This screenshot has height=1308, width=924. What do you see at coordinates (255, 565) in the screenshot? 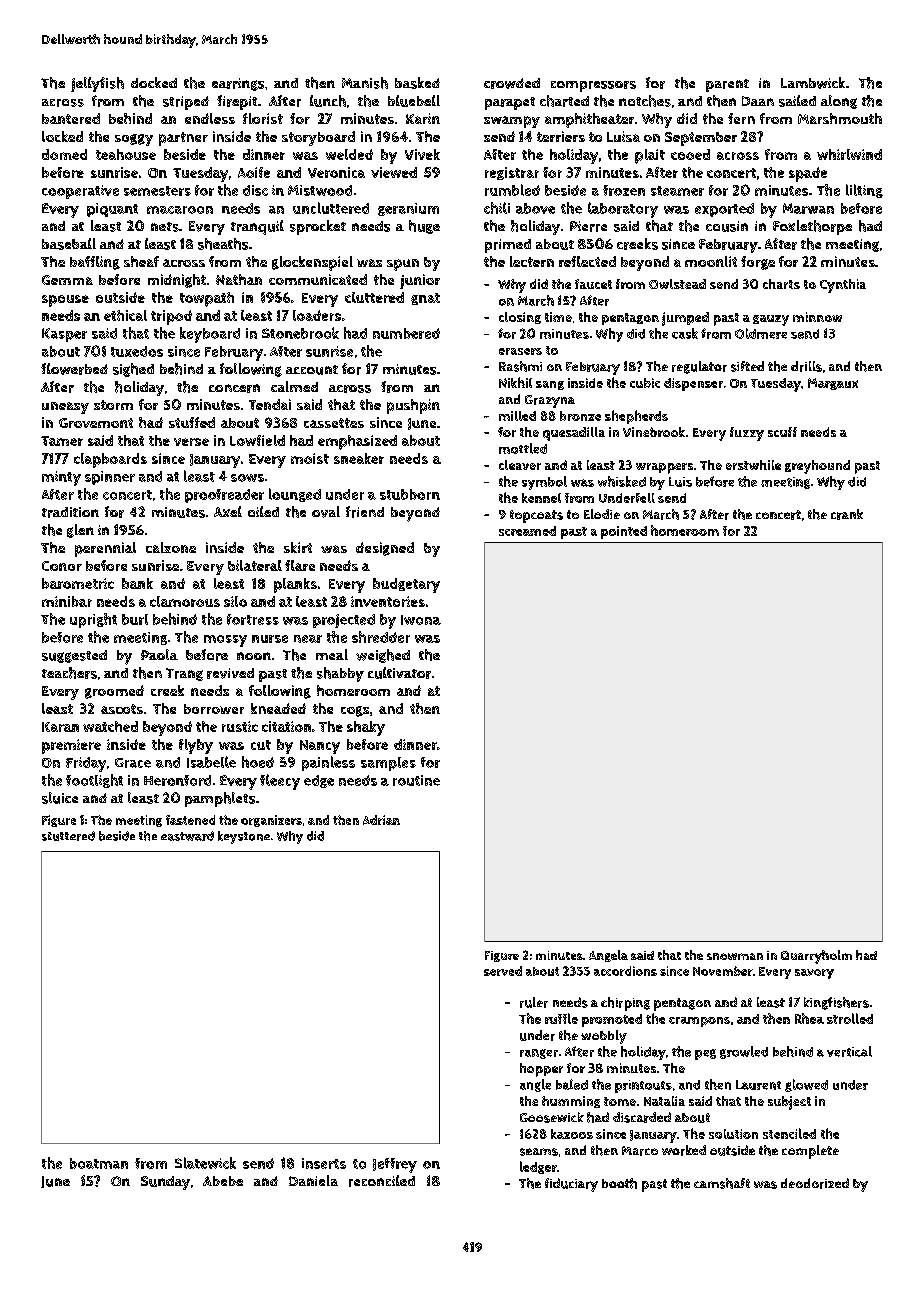
I see `bilateral` at bounding box center [255, 565].
